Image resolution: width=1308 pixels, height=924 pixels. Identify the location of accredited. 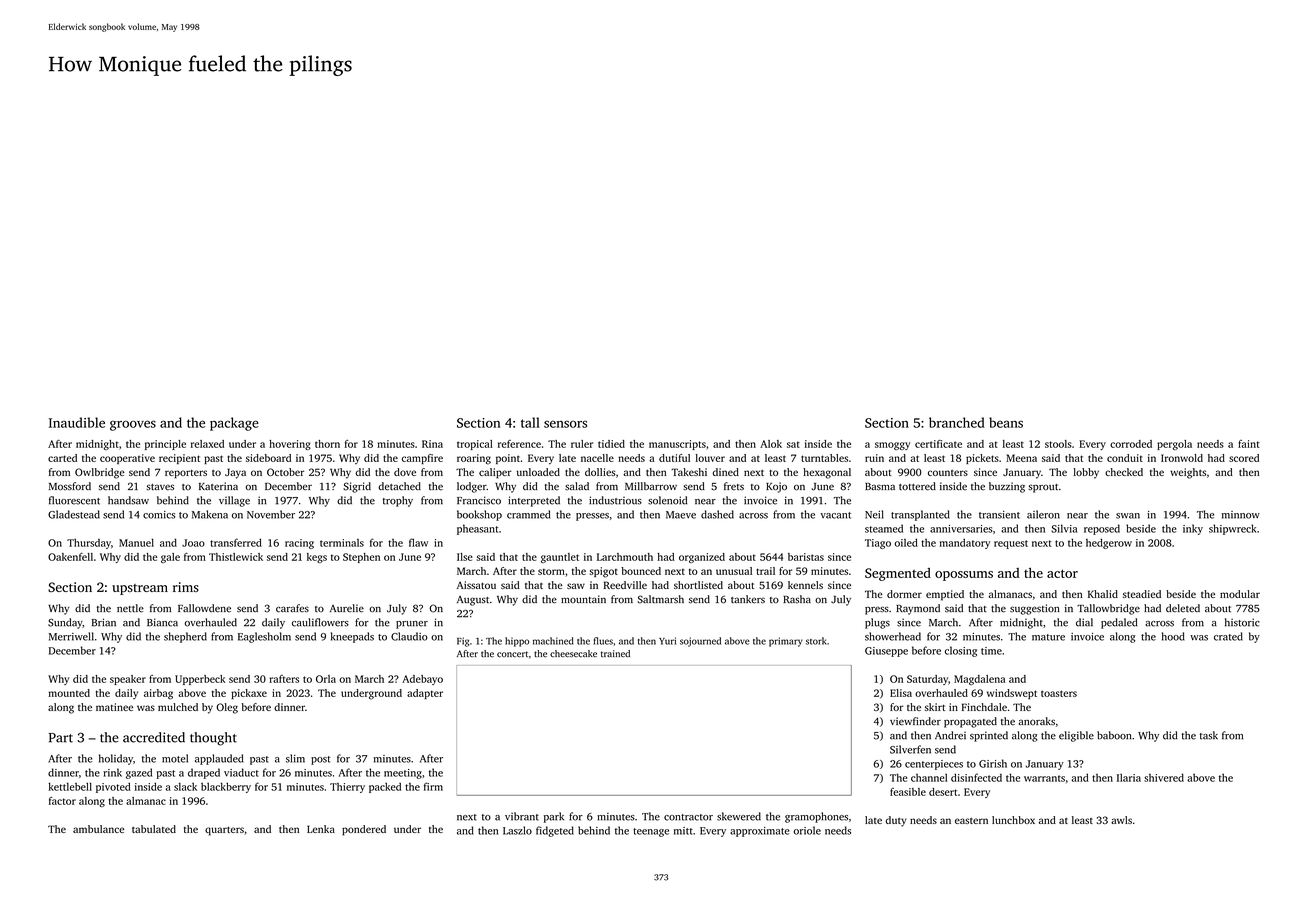
(154, 737).
